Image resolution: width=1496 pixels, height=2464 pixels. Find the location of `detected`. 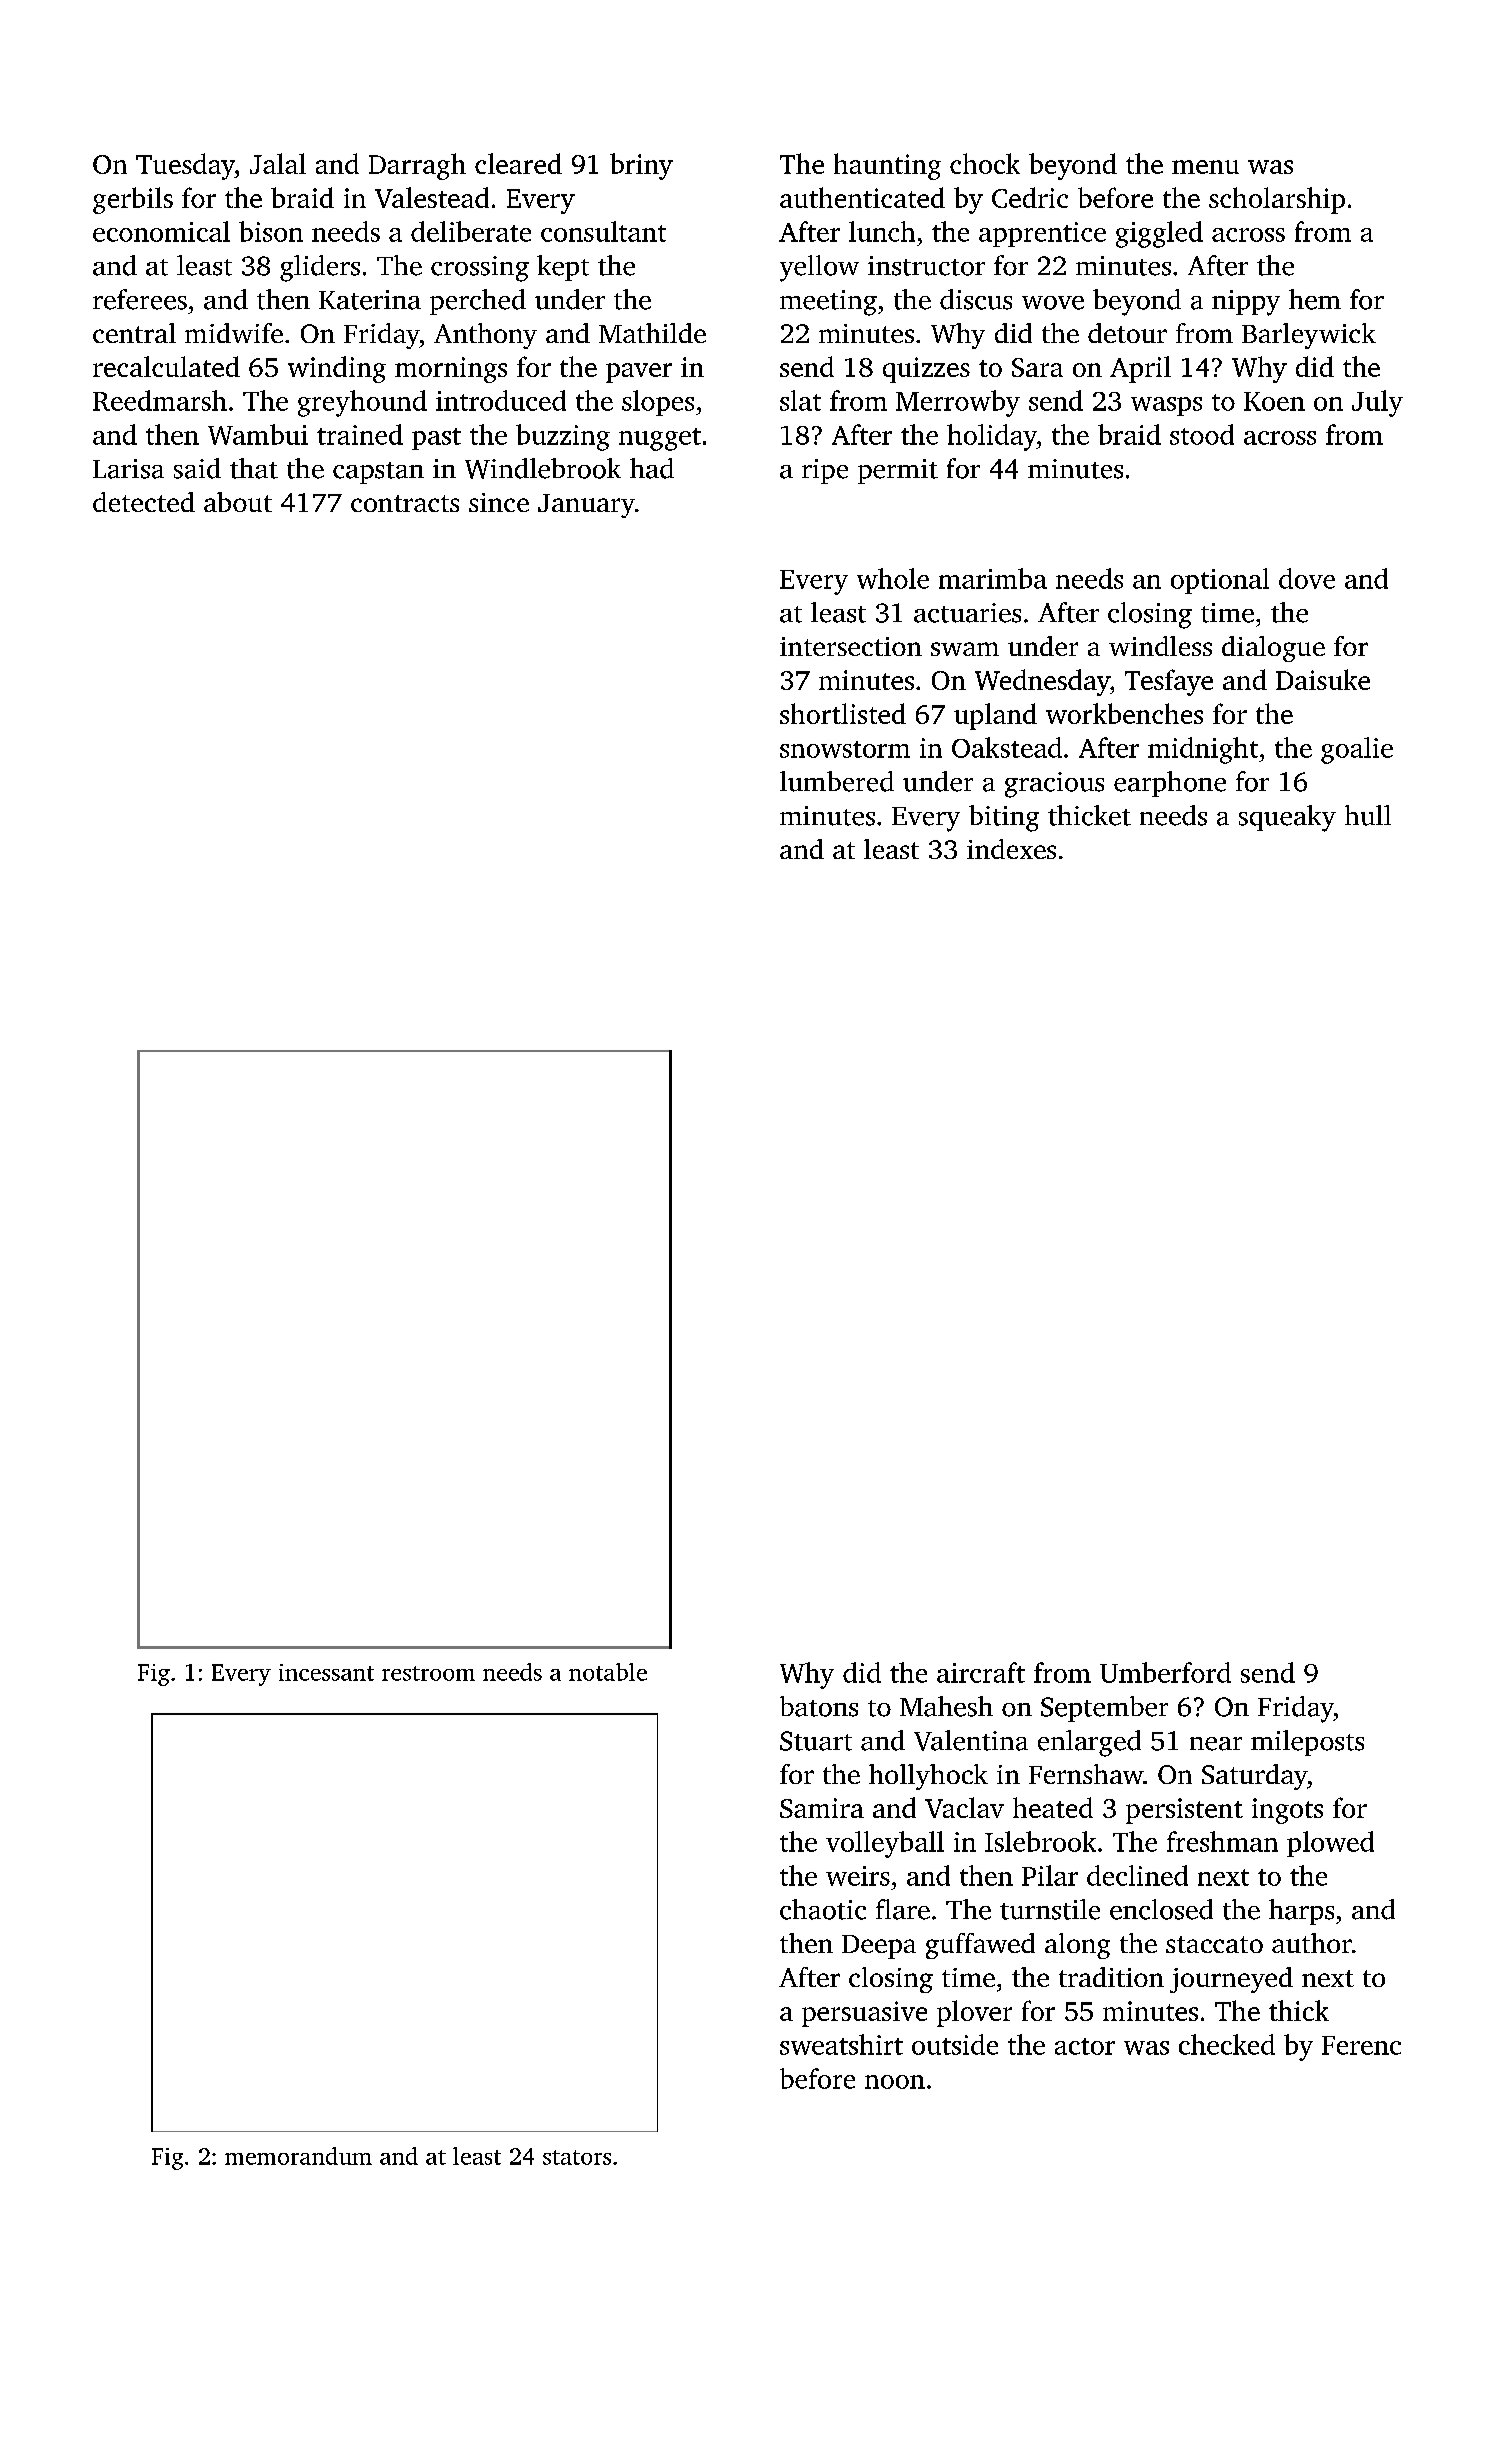

detected is located at coordinates (144, 502).
